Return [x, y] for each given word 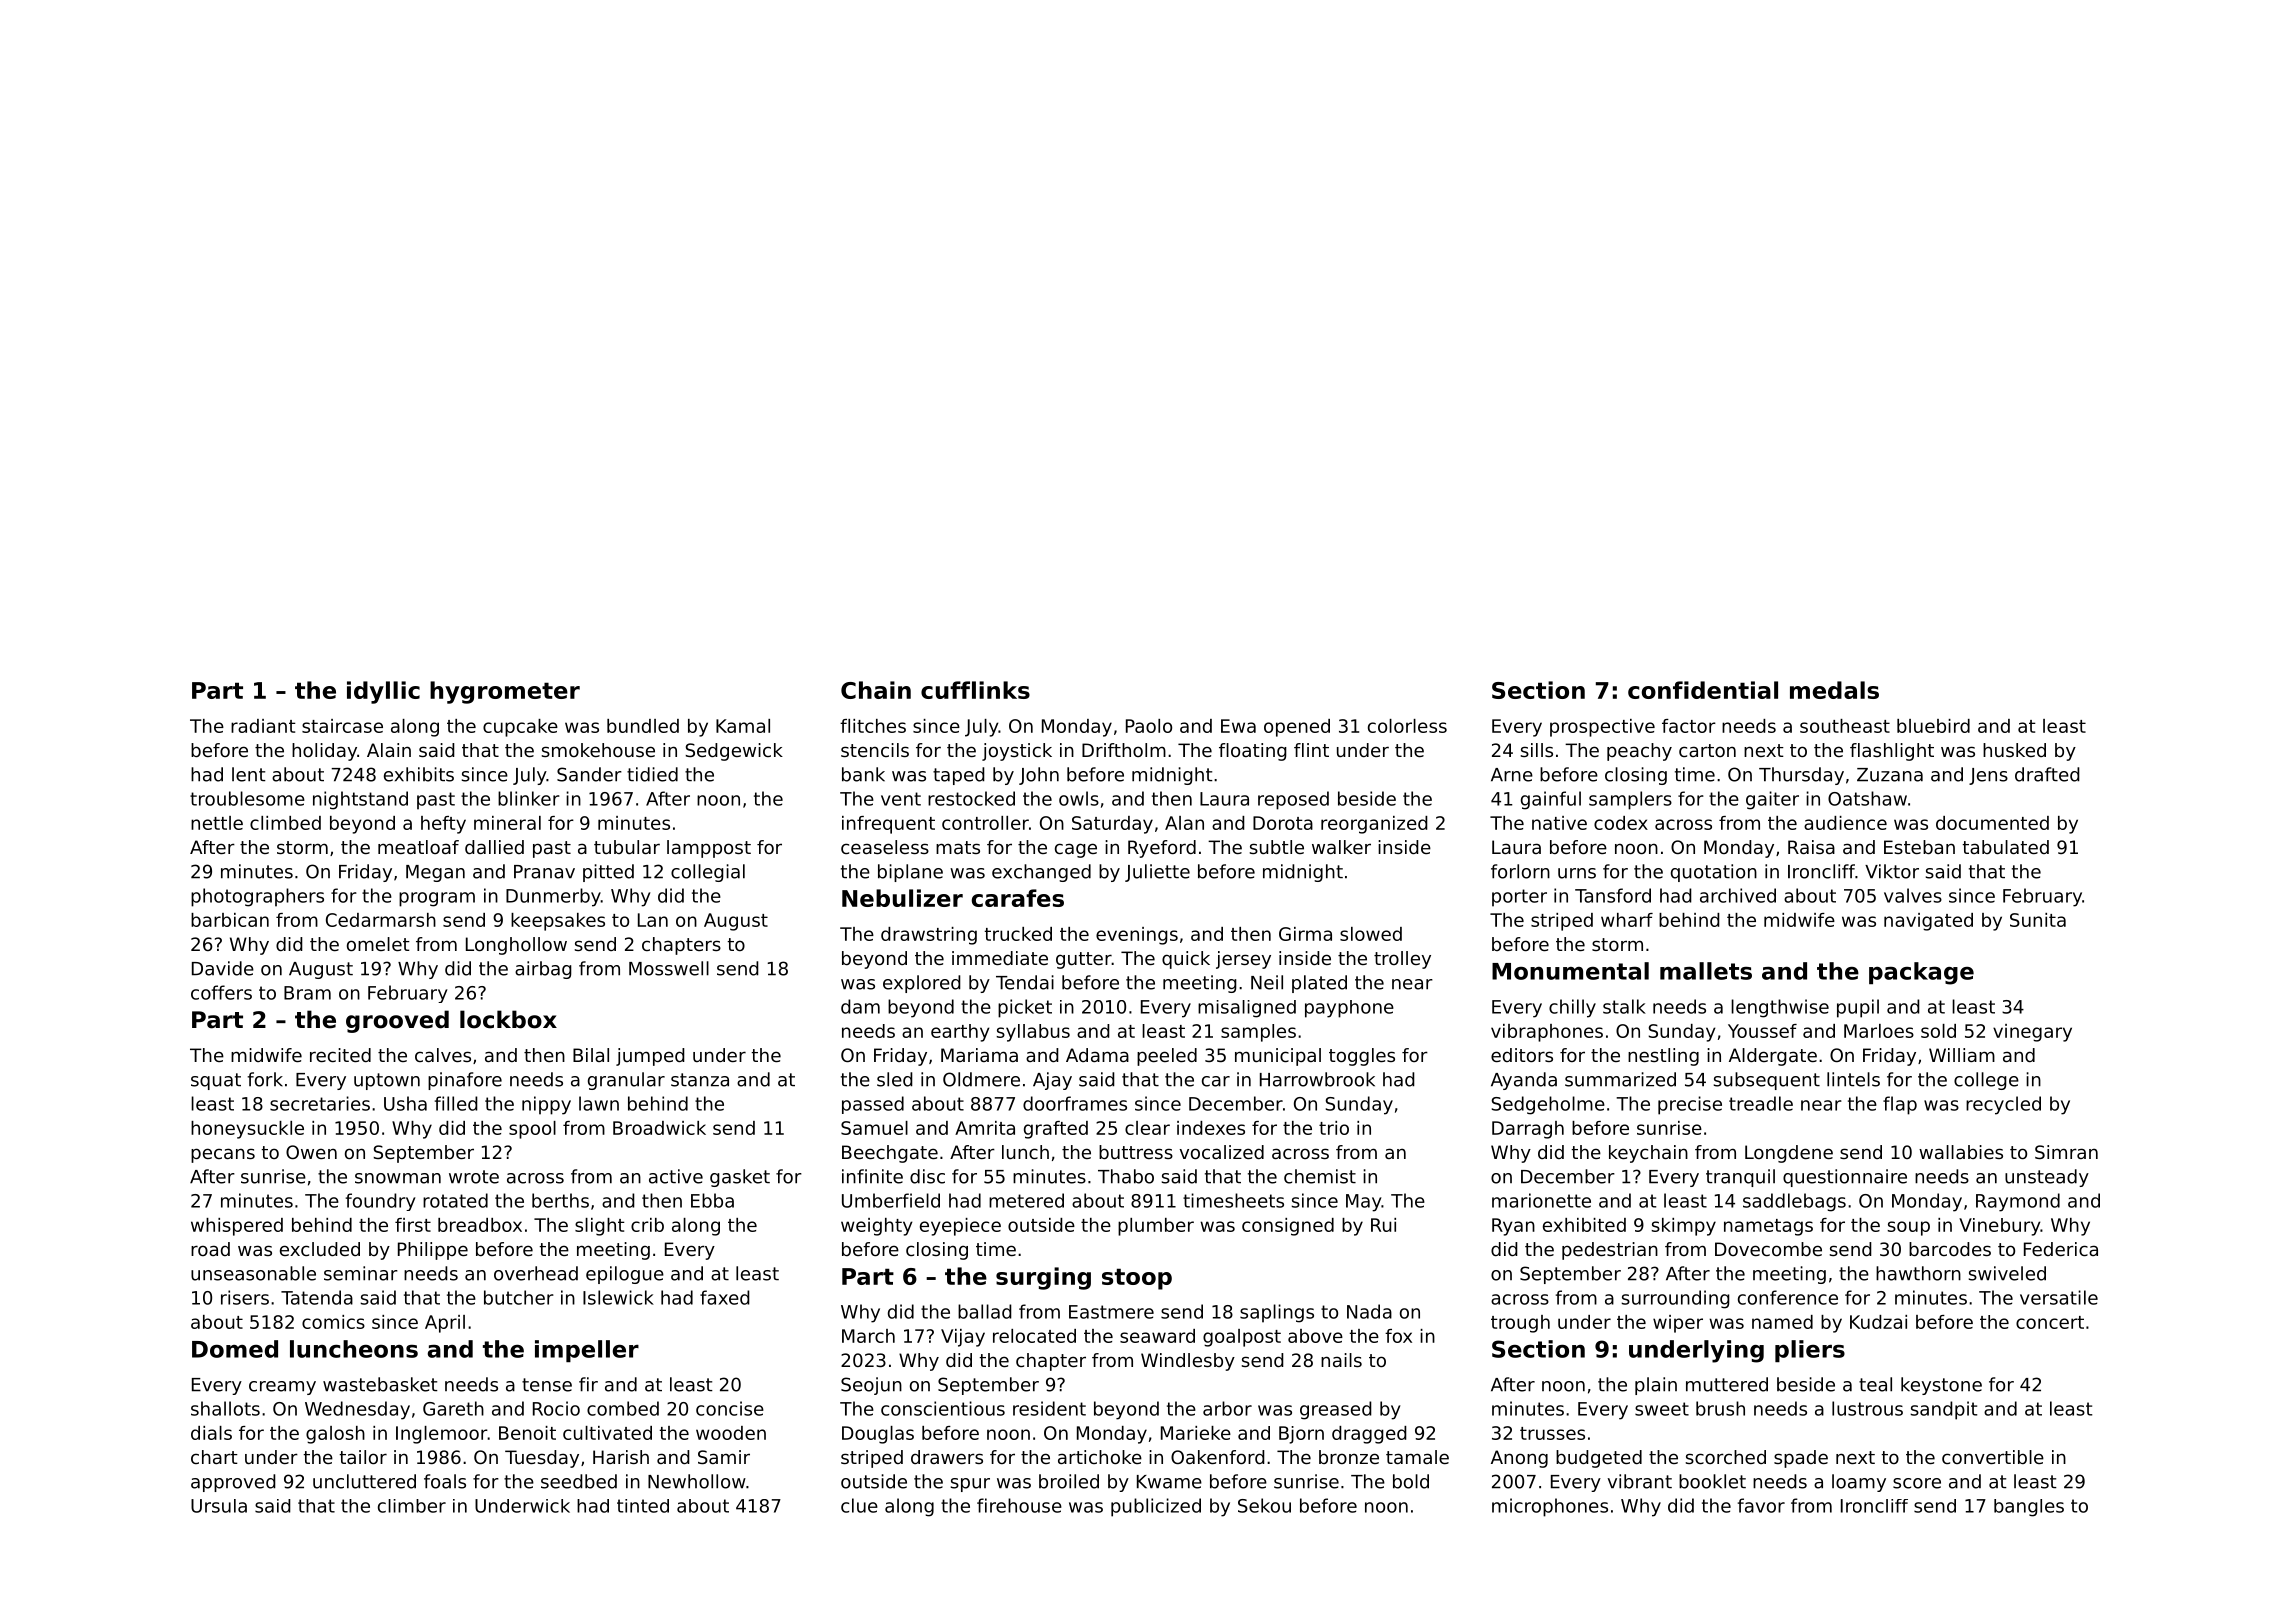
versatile [2059, 1297]
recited [340, 1055]
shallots [225, 1408]
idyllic [383, 692]
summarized [1620, 1079]
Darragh [1528, 1130]
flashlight [1892, 752]
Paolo [1149, 726]
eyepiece [960, 1227]
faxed [725, 1297]
